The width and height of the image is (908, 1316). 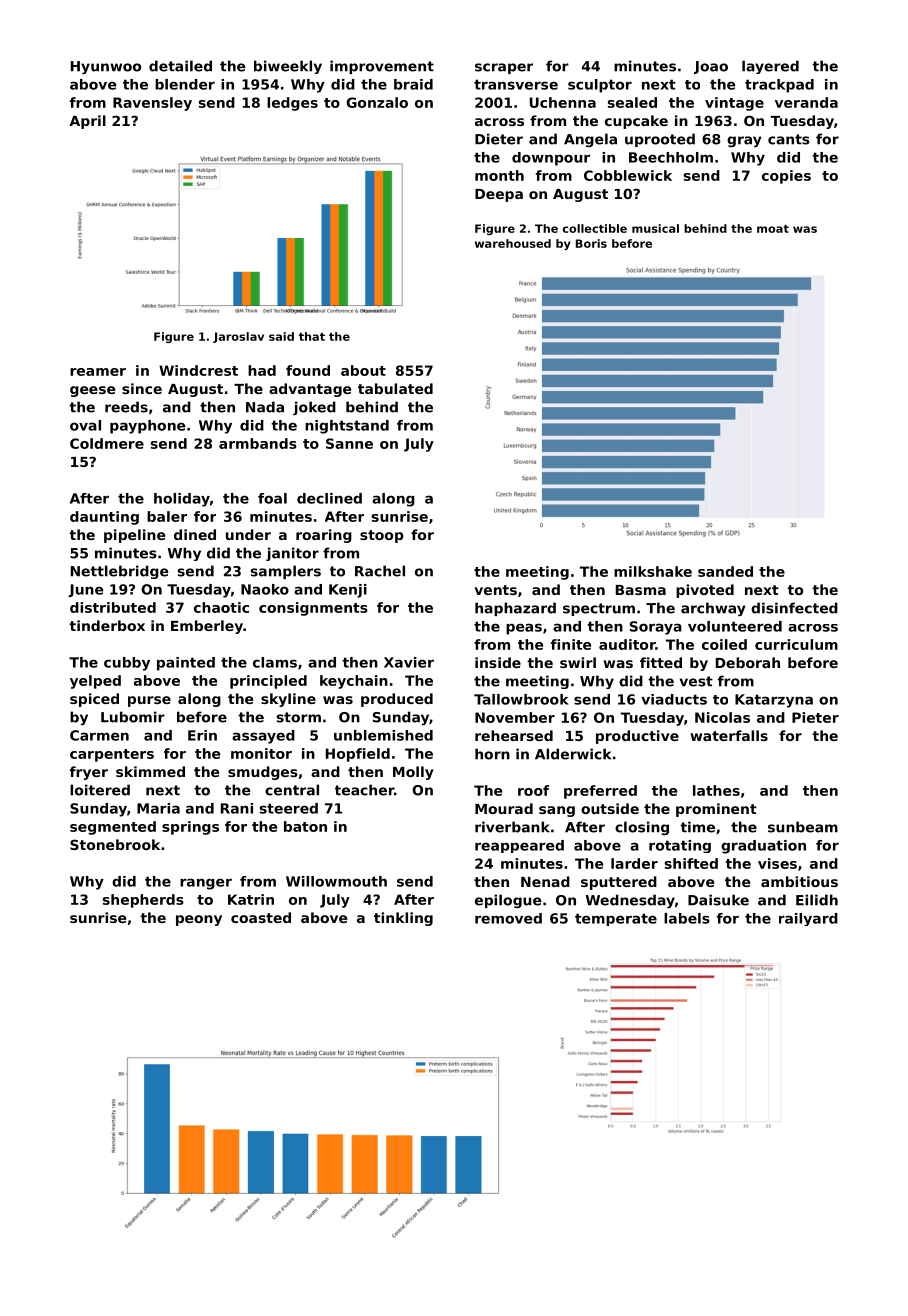 What do you see at coordinates (265, 589) in the image?
I see `Naoko` at bounding box center [265, 589].
